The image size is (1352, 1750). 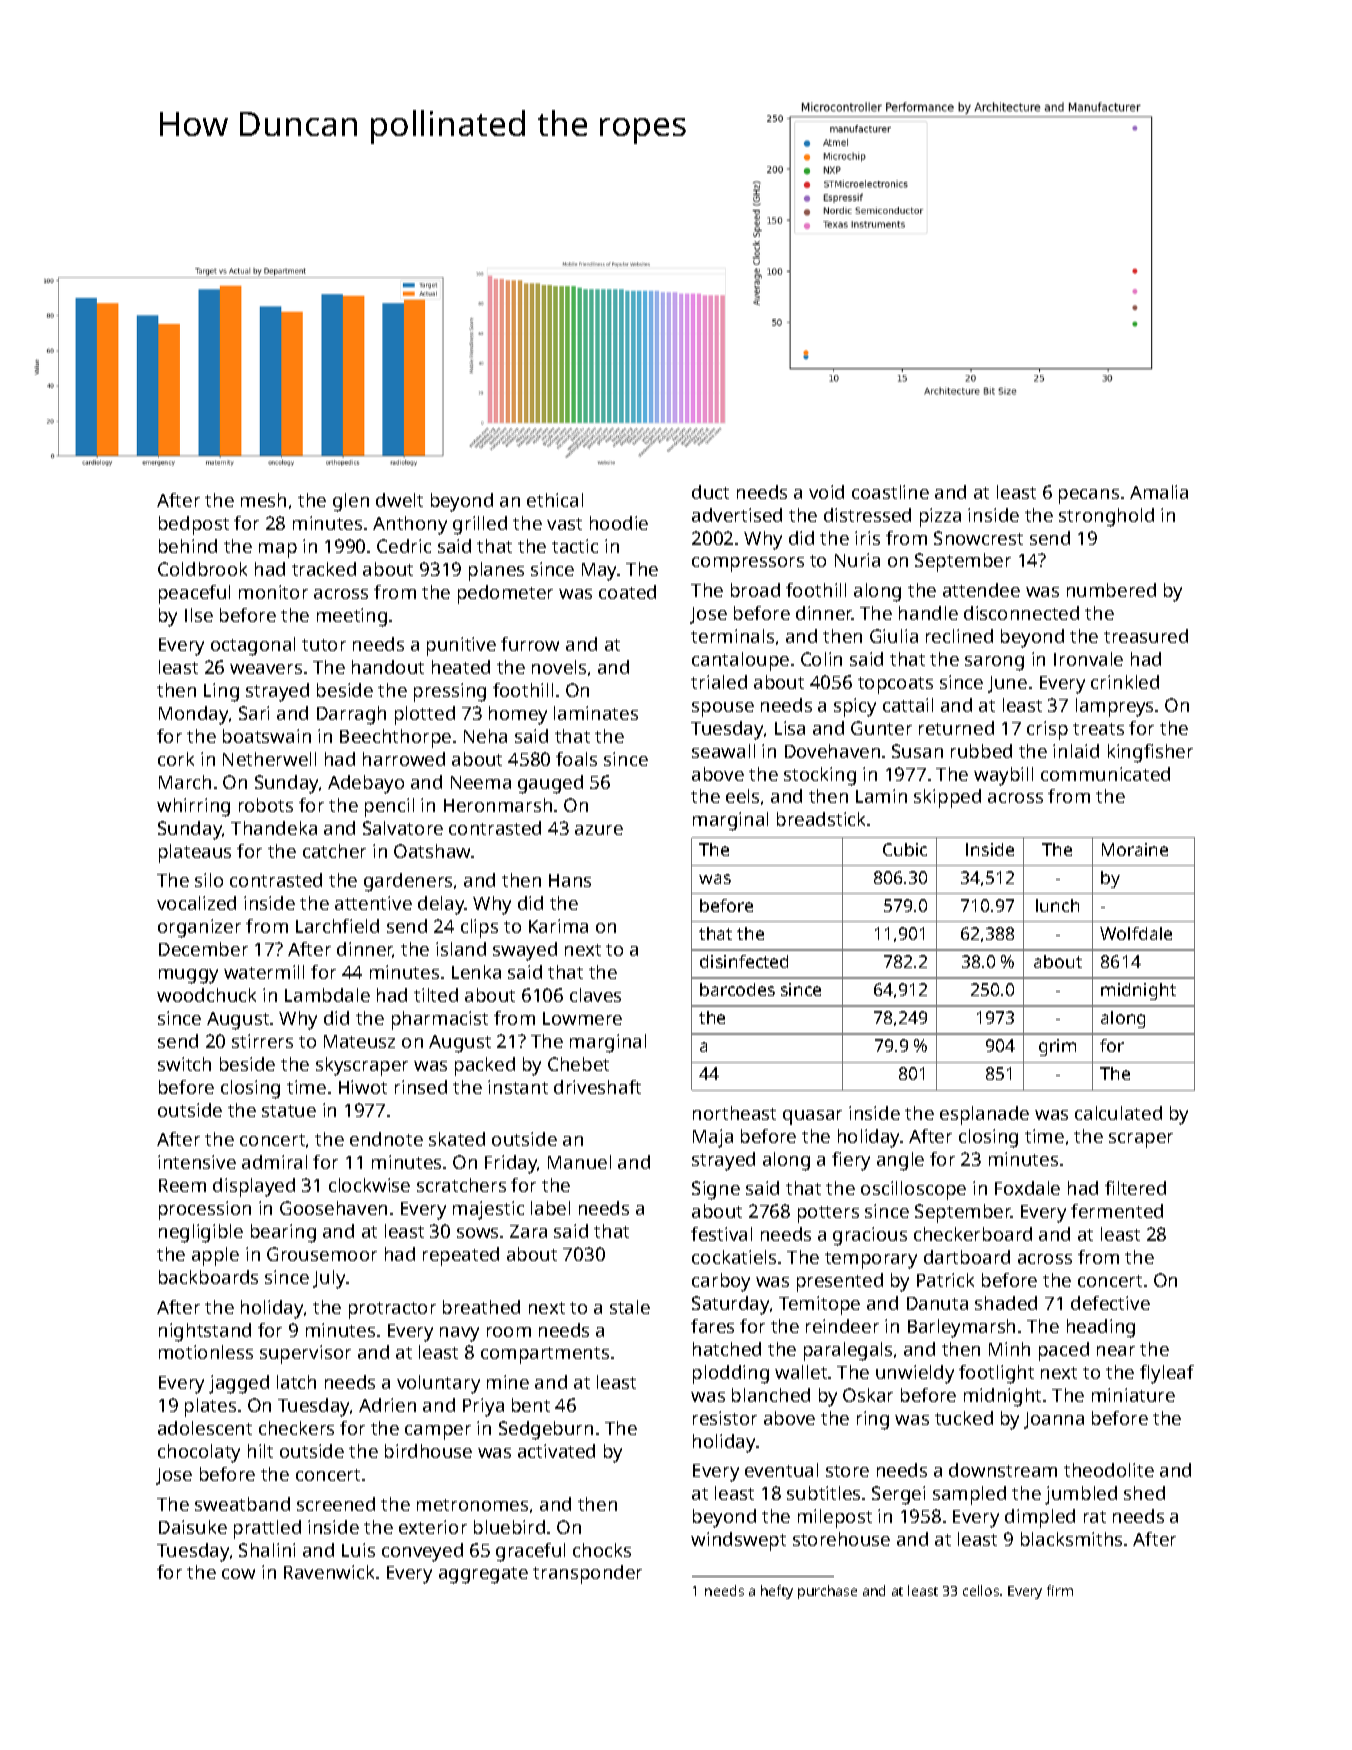 What do you see at coordinates (238, 1574) in the screenshot?
I see `cow` at bounding box center [238, 1574].
